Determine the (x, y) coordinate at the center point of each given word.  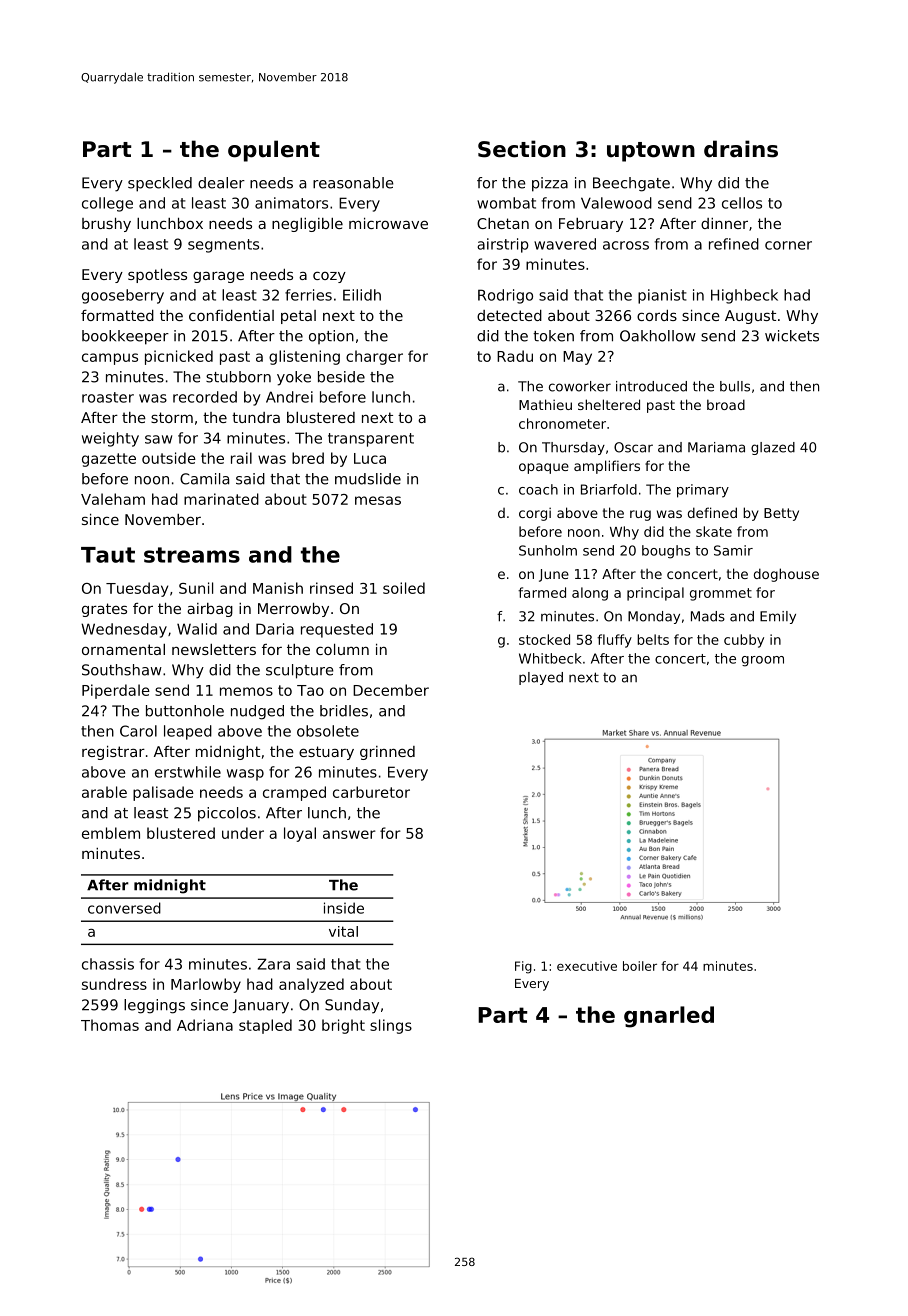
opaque (544, 468)
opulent (274, 151)
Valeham (113, 499)
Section (522, 149)
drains (741, 149)
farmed (542, 592)
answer (349, 834)
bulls (735, 386)
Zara (273, 964)
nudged (257, 712)
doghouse (786, 575)
